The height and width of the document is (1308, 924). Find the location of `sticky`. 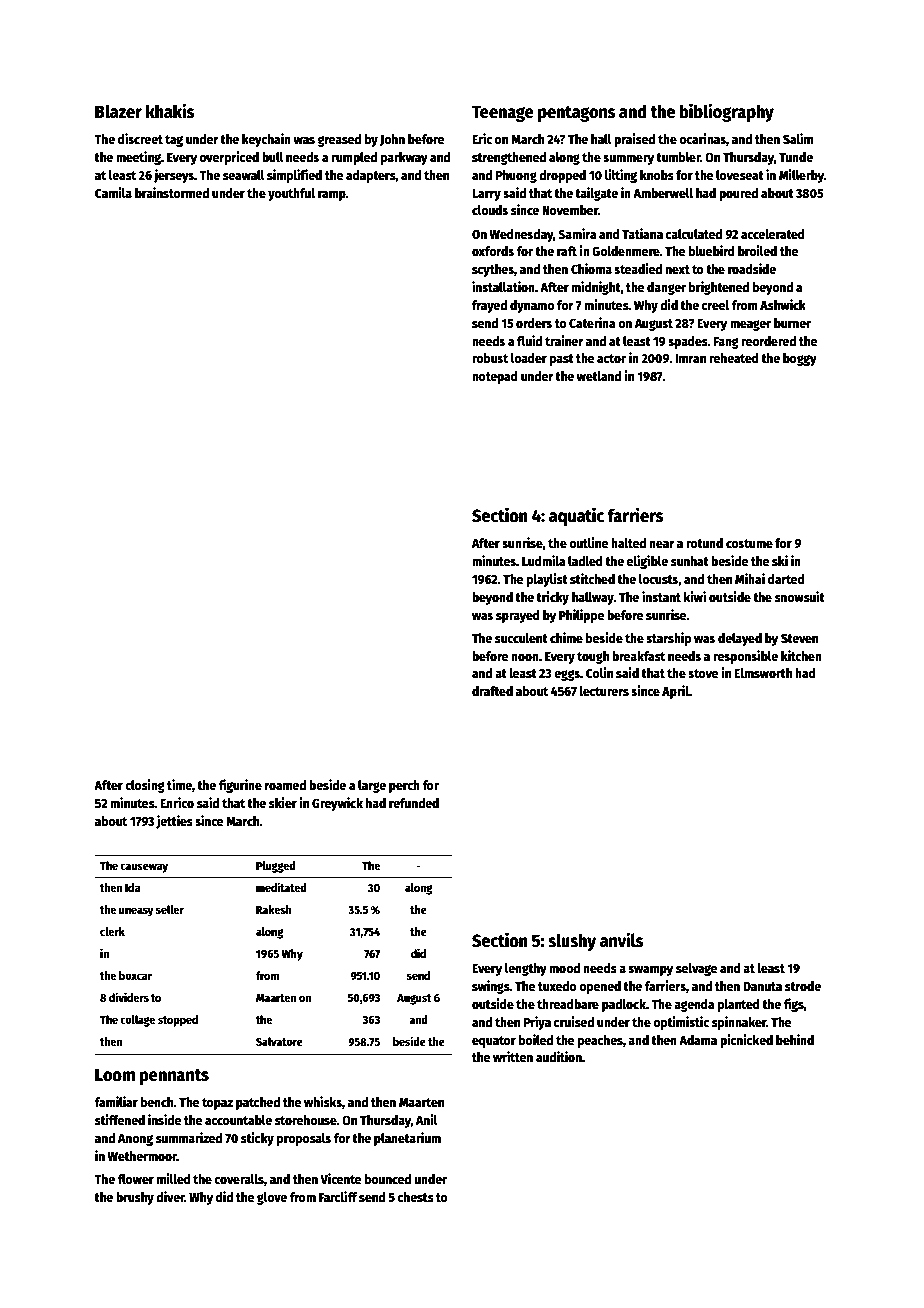

sticky is located at coordinates (257, 1139).
